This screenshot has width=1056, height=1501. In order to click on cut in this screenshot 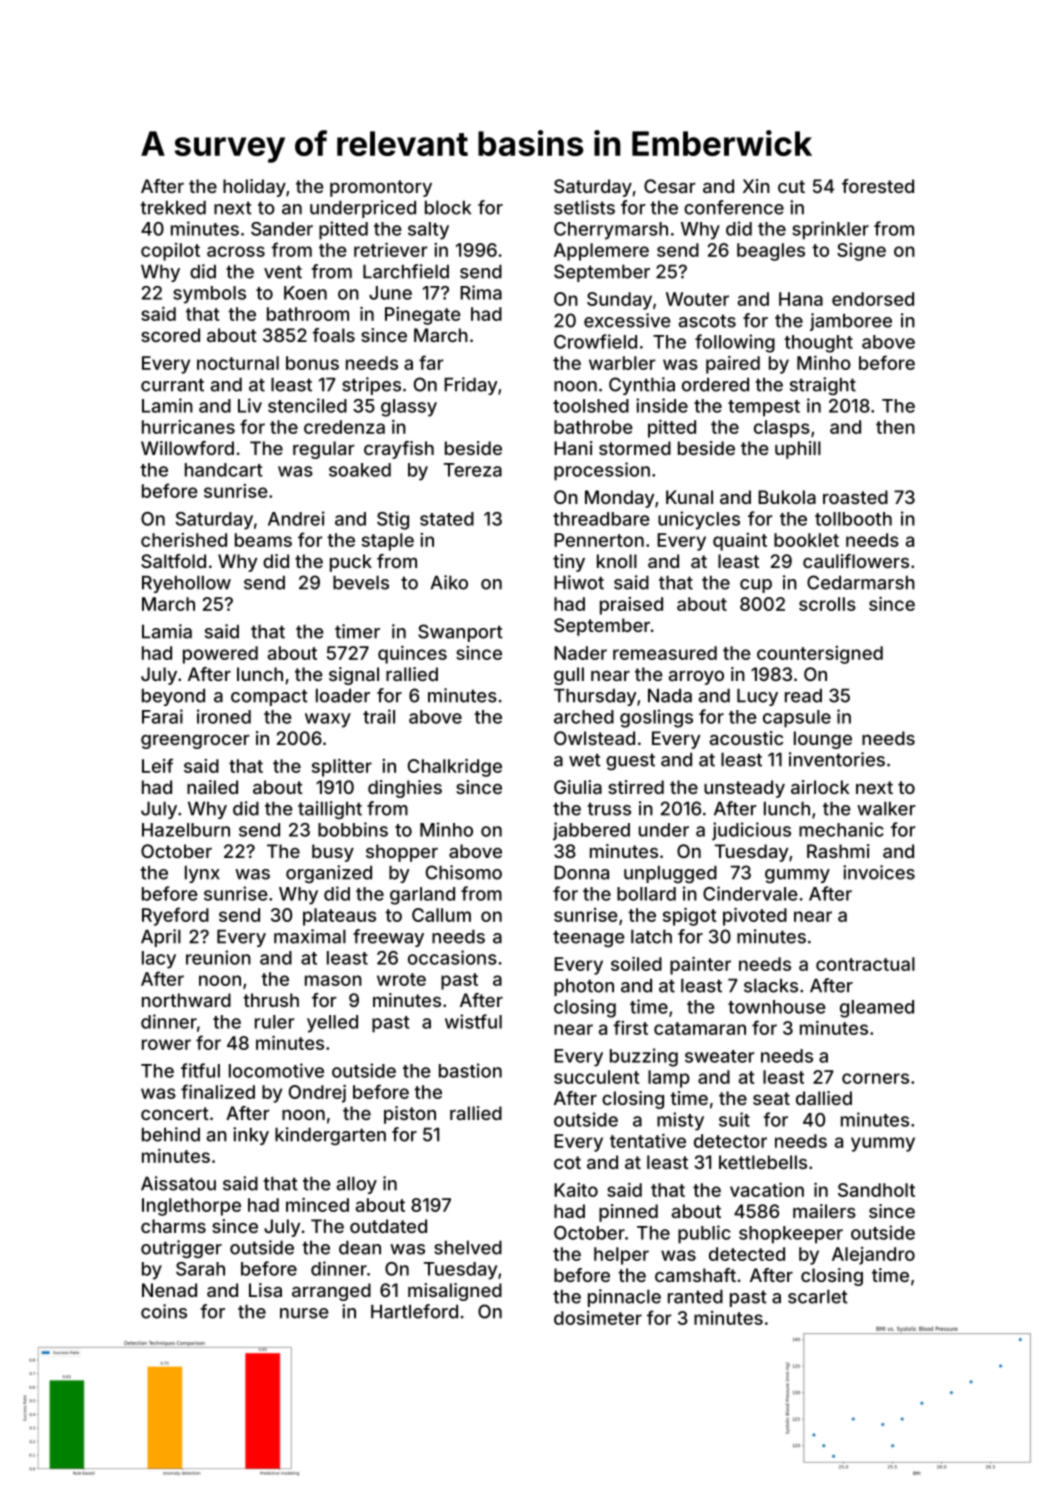, I will do `click(791, 186)`.
